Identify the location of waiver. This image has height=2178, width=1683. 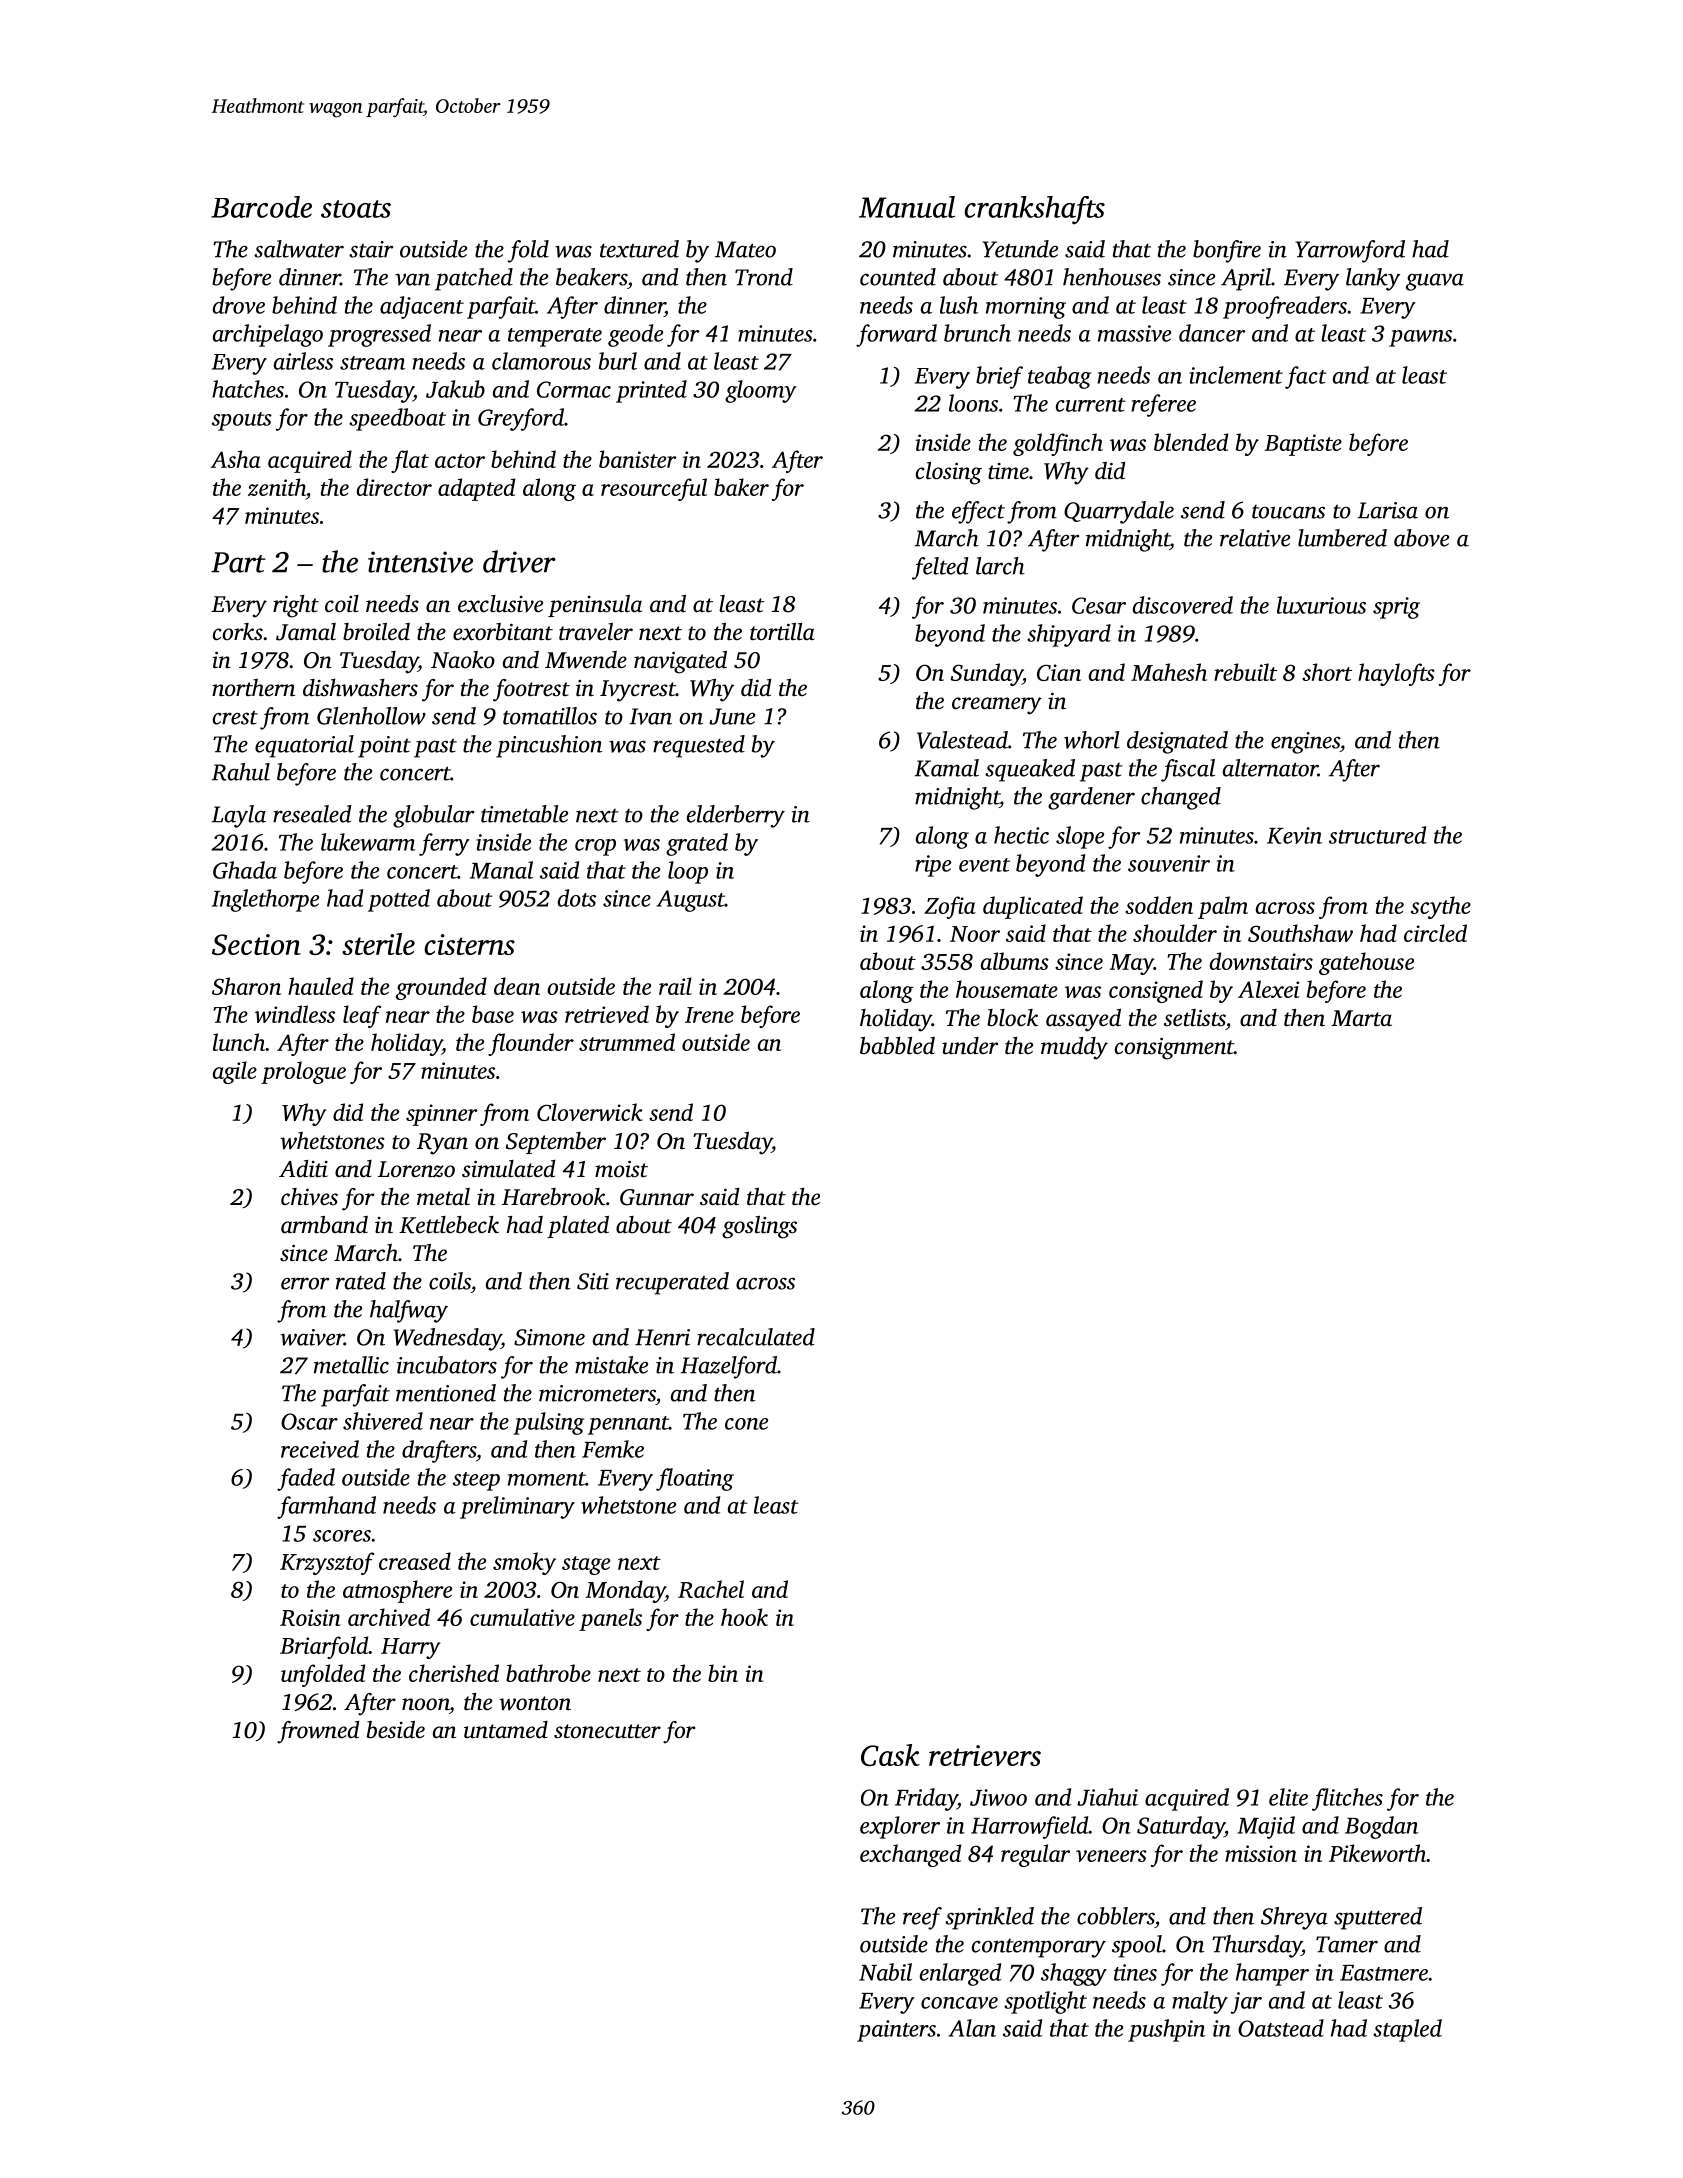
(312, 1337).
